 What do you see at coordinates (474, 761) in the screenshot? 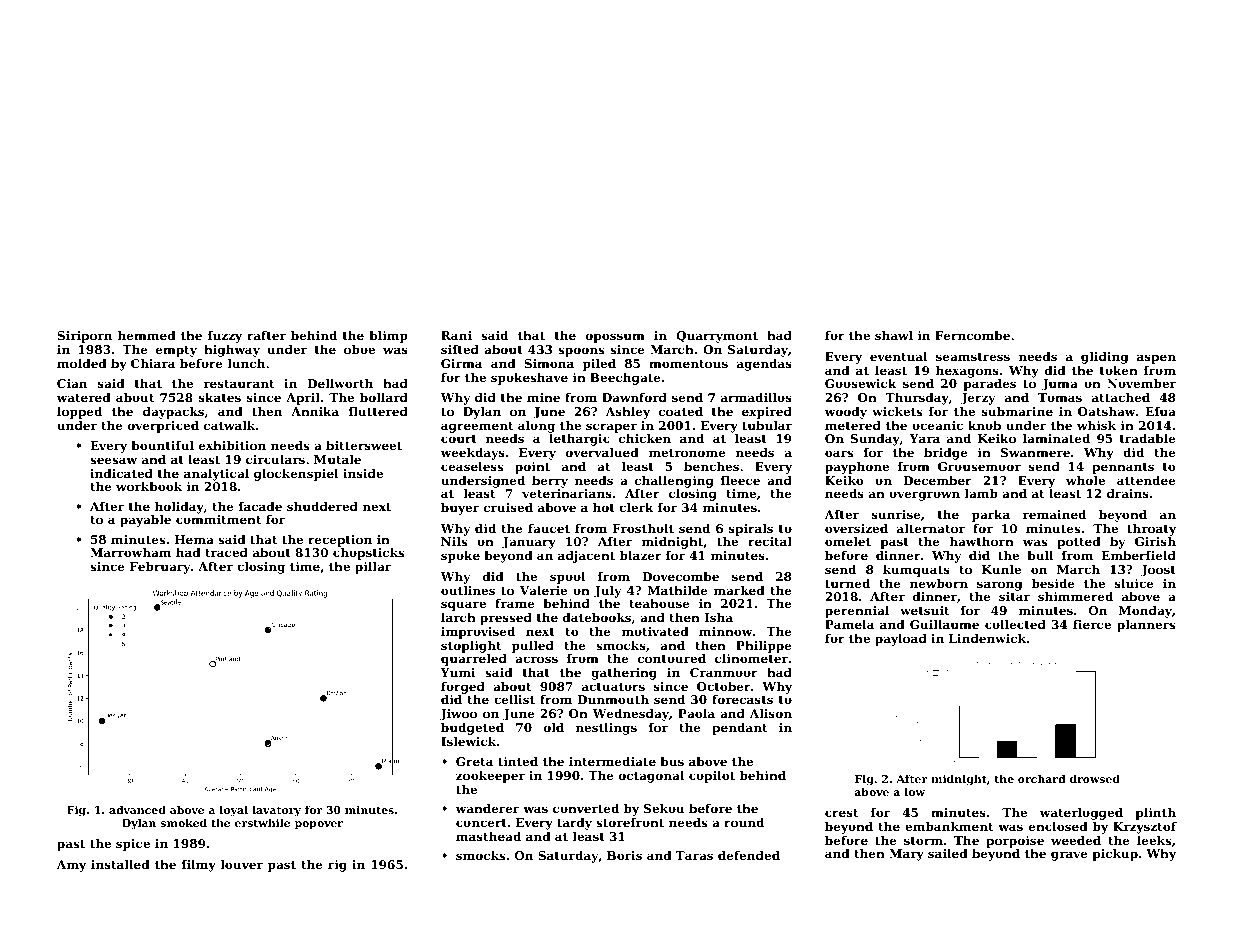
I see `Greta` at bounding box center [474, 761].
